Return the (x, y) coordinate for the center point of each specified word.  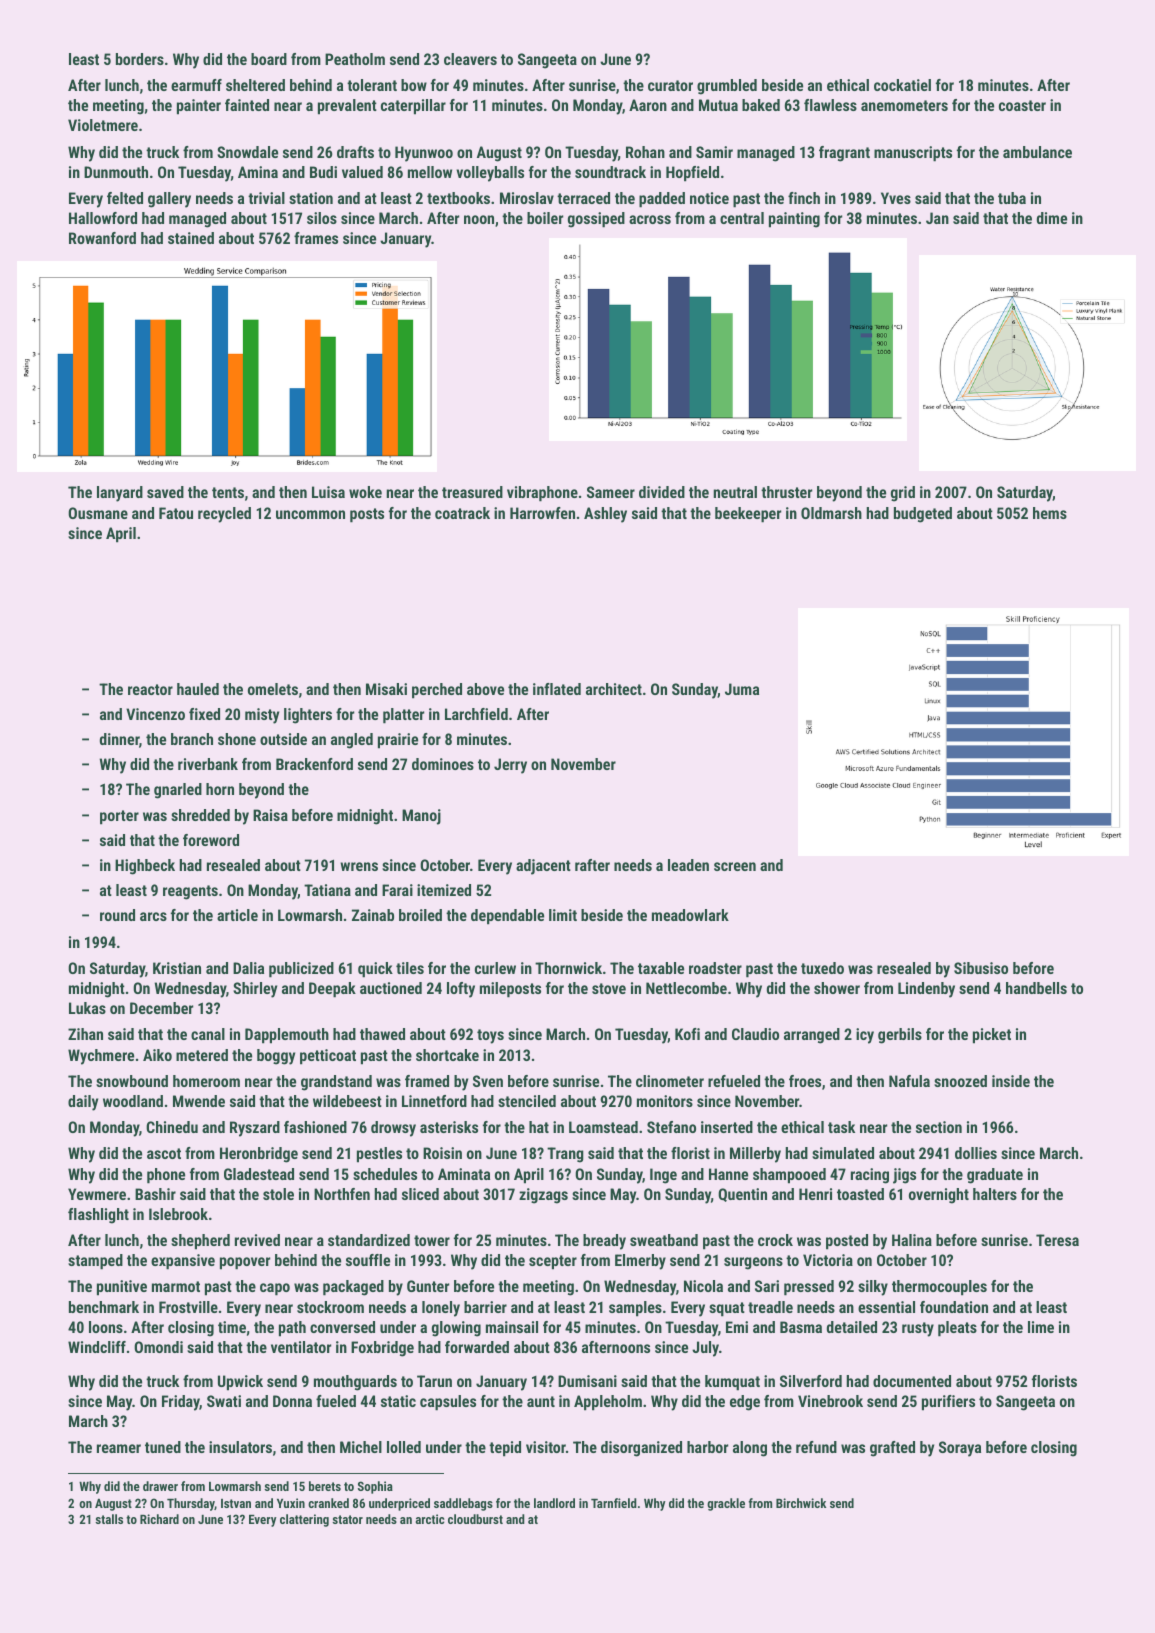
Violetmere (103, 125)
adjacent (543, 867)
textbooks (458, 198)
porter (119, 817)
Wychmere (101, 1057)
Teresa (1057, 1240)
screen (735, 866)
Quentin (742, 1195)
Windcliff (97, 1347)
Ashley (605, 515)
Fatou (176, 513)
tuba (1012, 198)
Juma (742, 689)
